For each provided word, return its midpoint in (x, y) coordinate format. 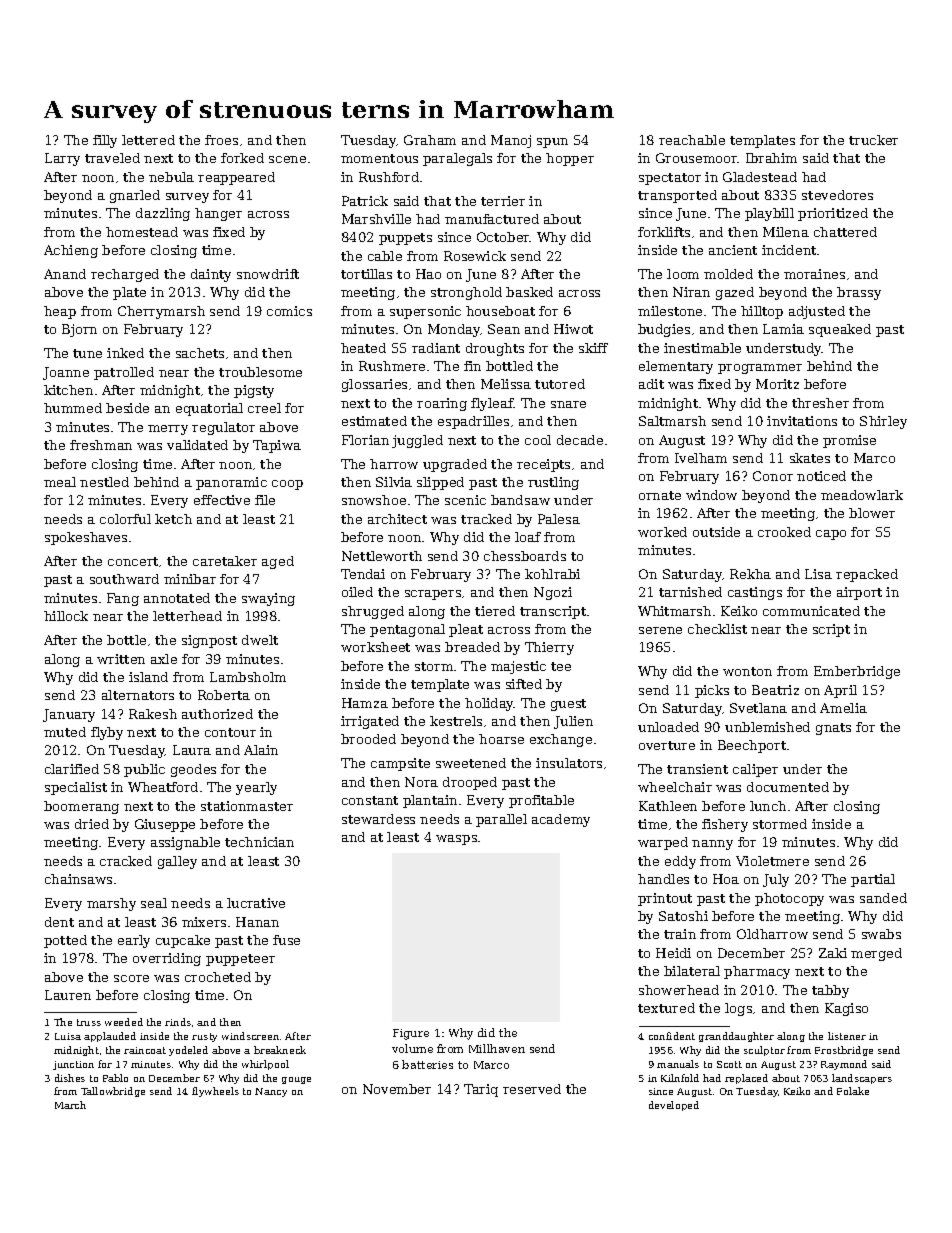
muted (65, 732)
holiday (489, 704)
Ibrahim (771, 158)
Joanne (66, 373)
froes (221, 140)
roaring (442, 404)
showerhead (679, 990)
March (70, 1105)
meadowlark (862, 495)
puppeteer (240, 960)
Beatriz (775, 690)
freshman (101, 445)
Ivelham (701, 458)
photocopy (789, 899)
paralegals (457, 159)
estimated (374, 421)
